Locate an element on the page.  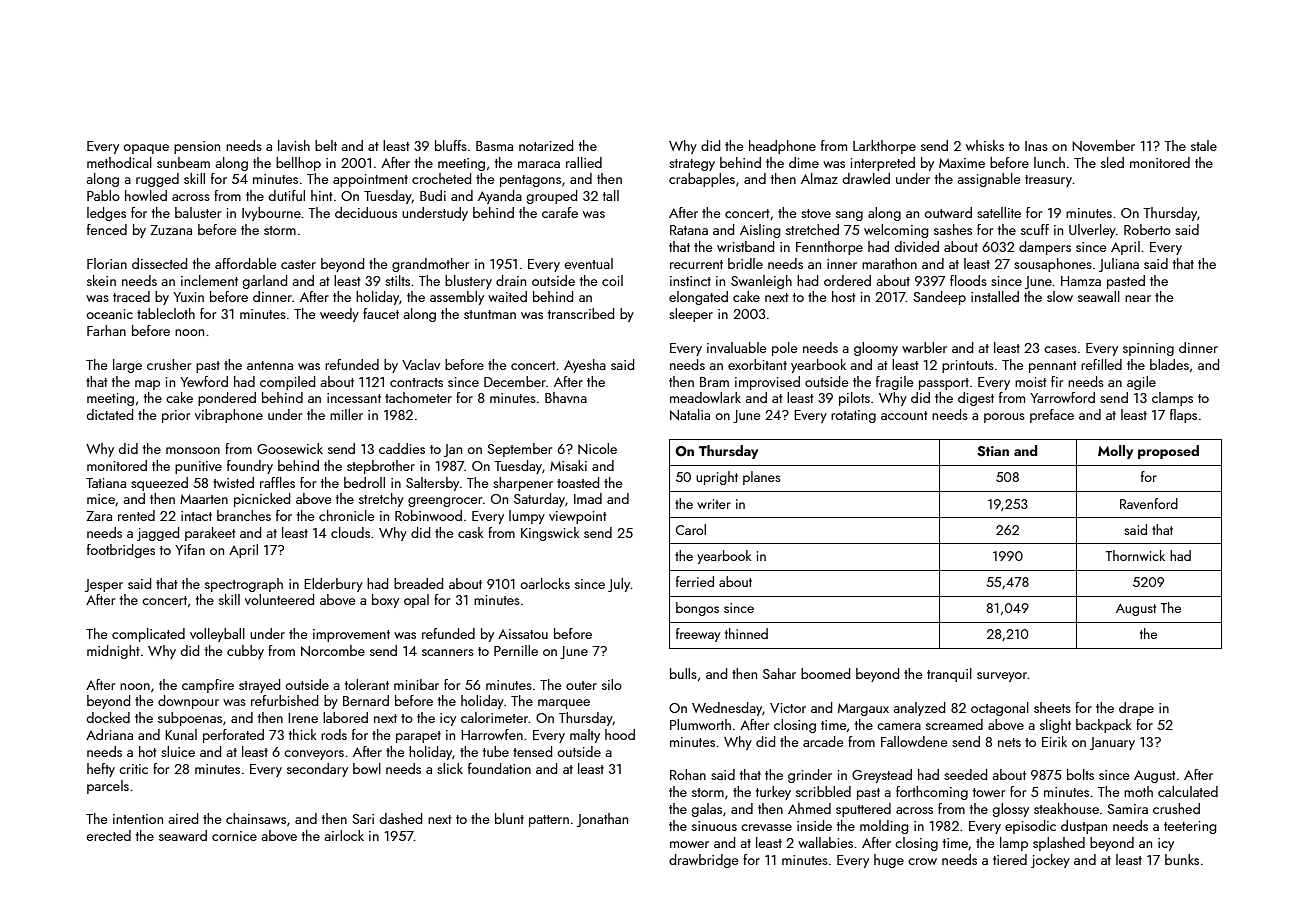
stale is located at coordinates (1204, 145).
